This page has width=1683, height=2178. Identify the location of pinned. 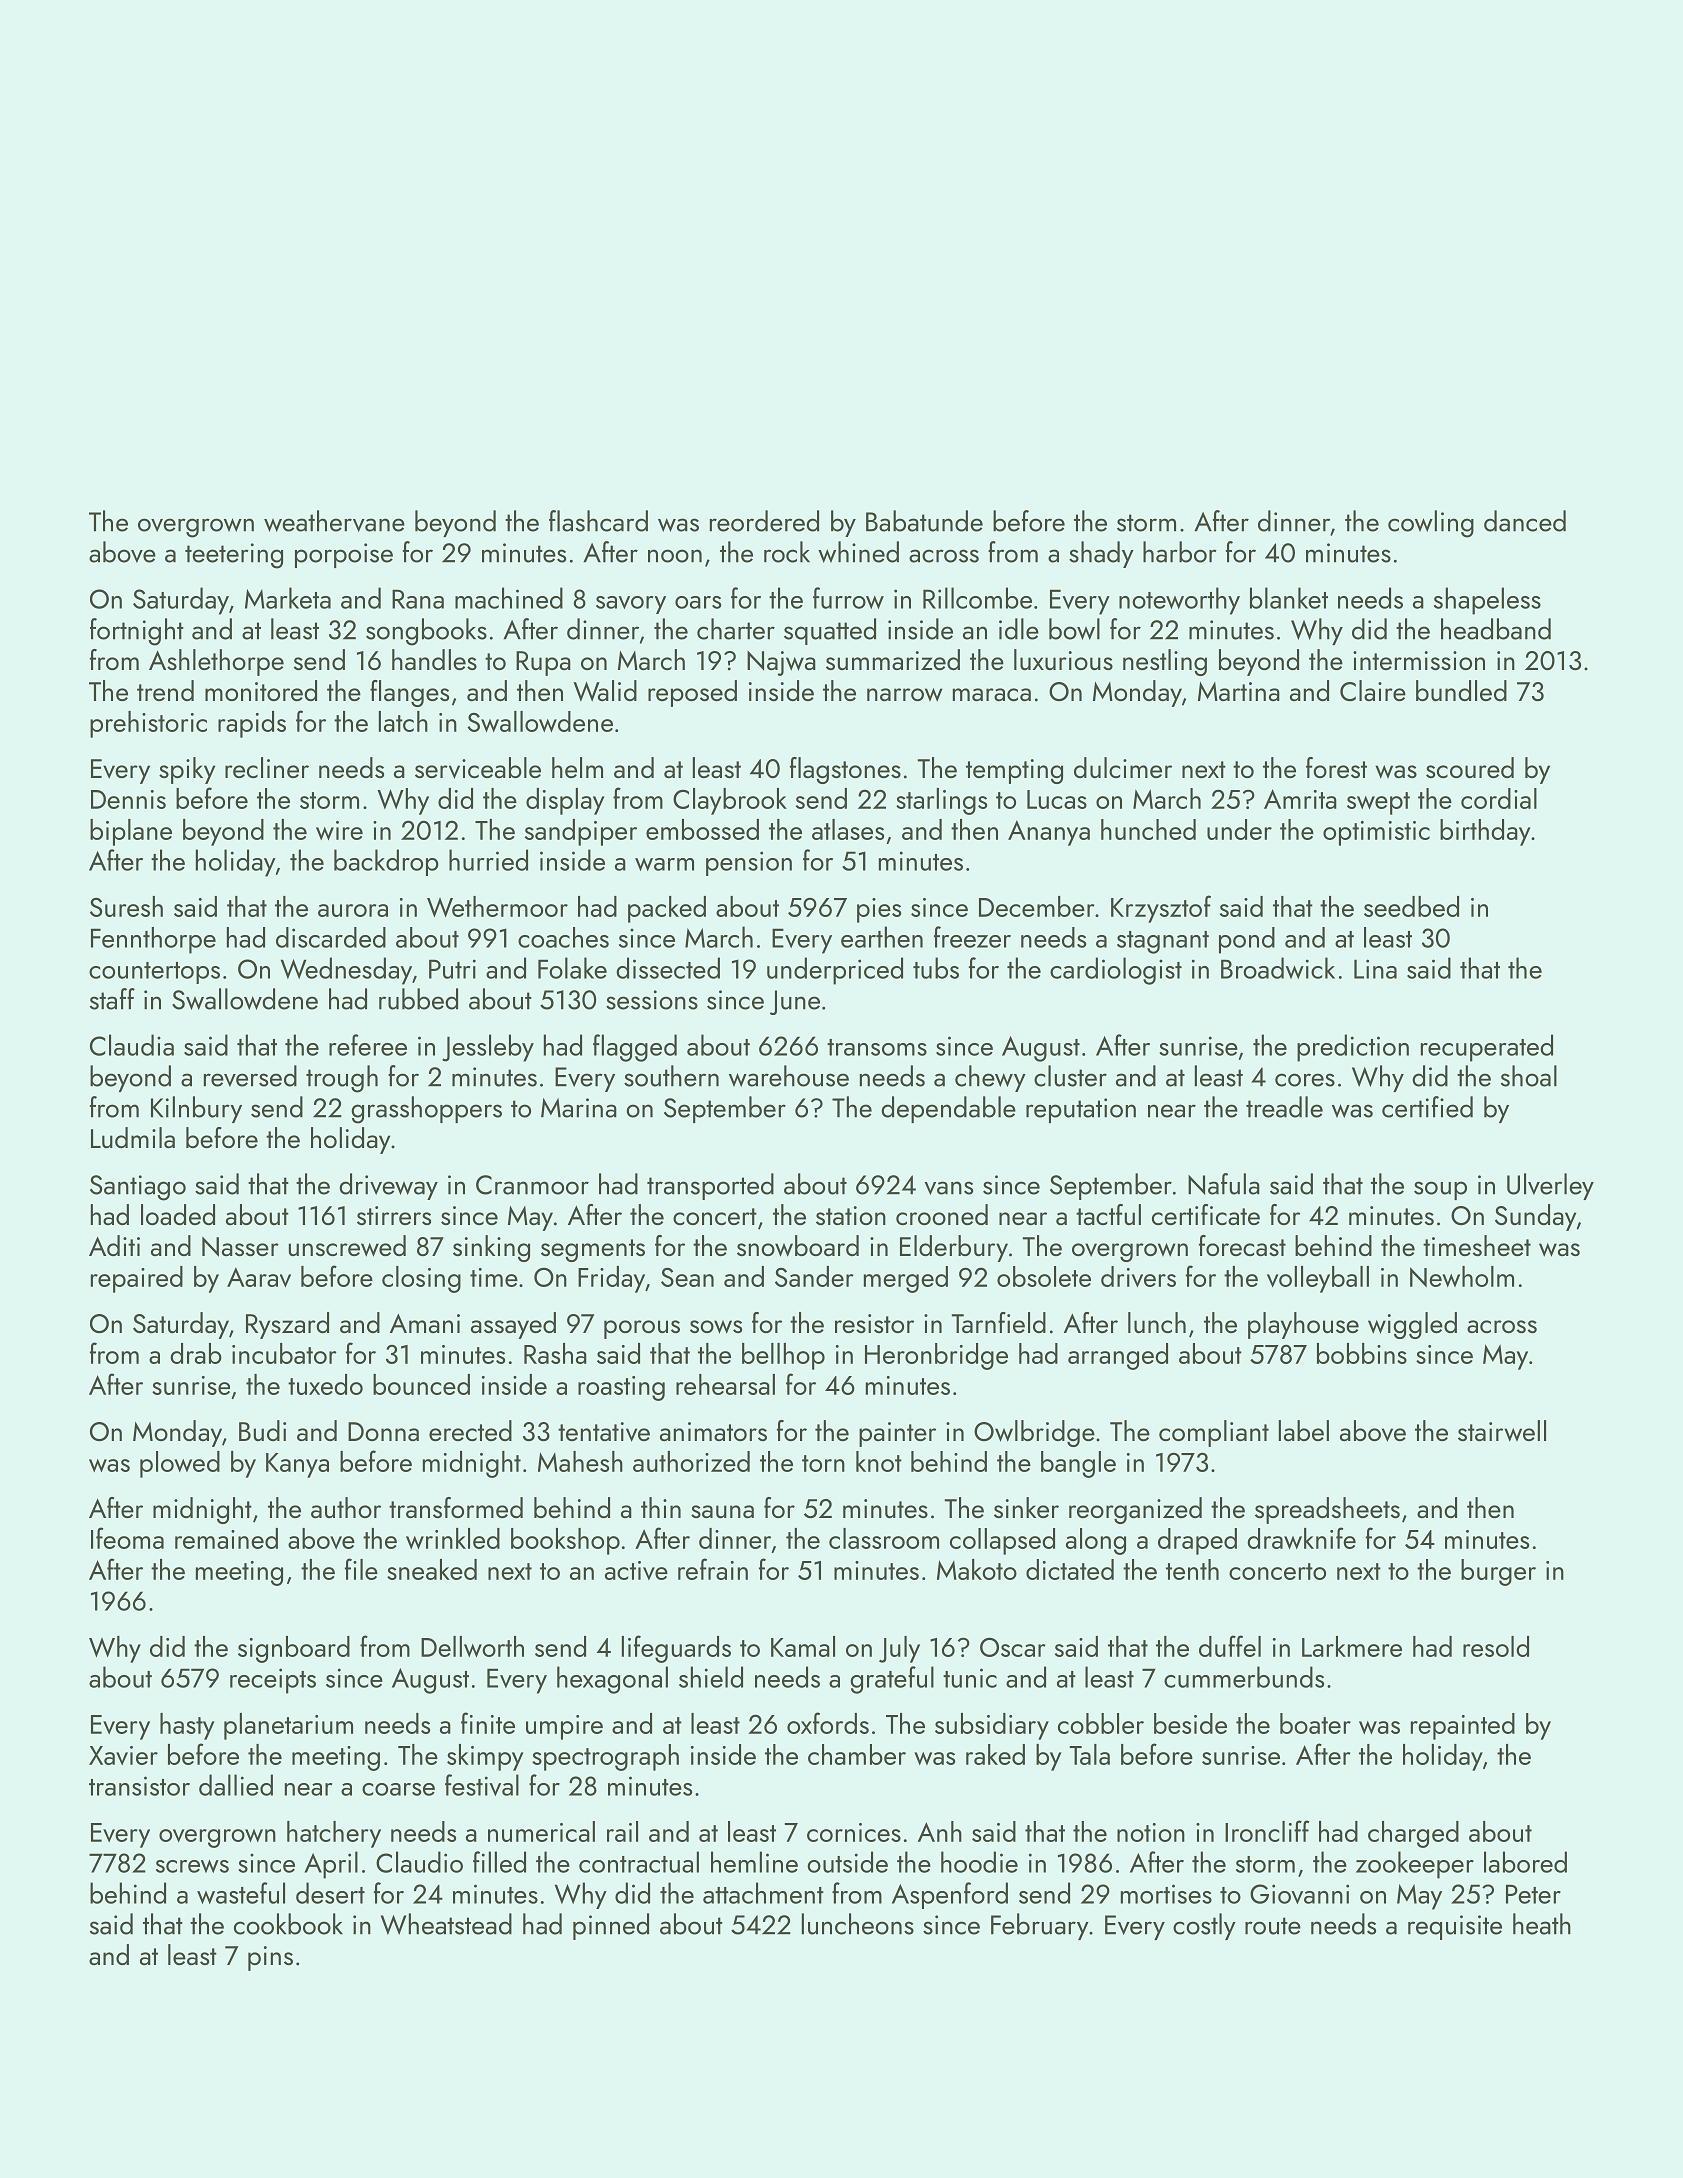
(611, 1926).
